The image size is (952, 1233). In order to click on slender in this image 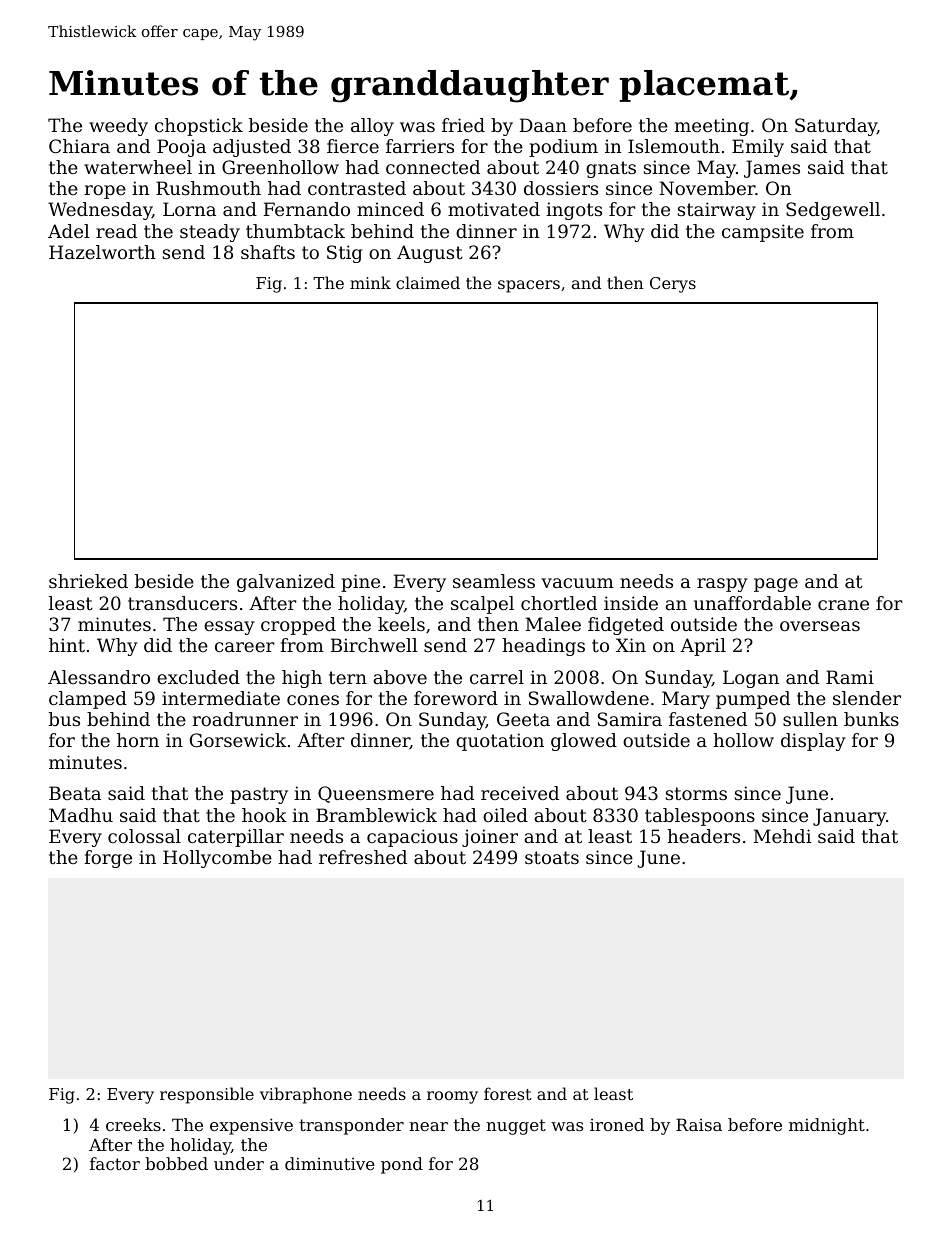, I will do `click(867, 698)`.
